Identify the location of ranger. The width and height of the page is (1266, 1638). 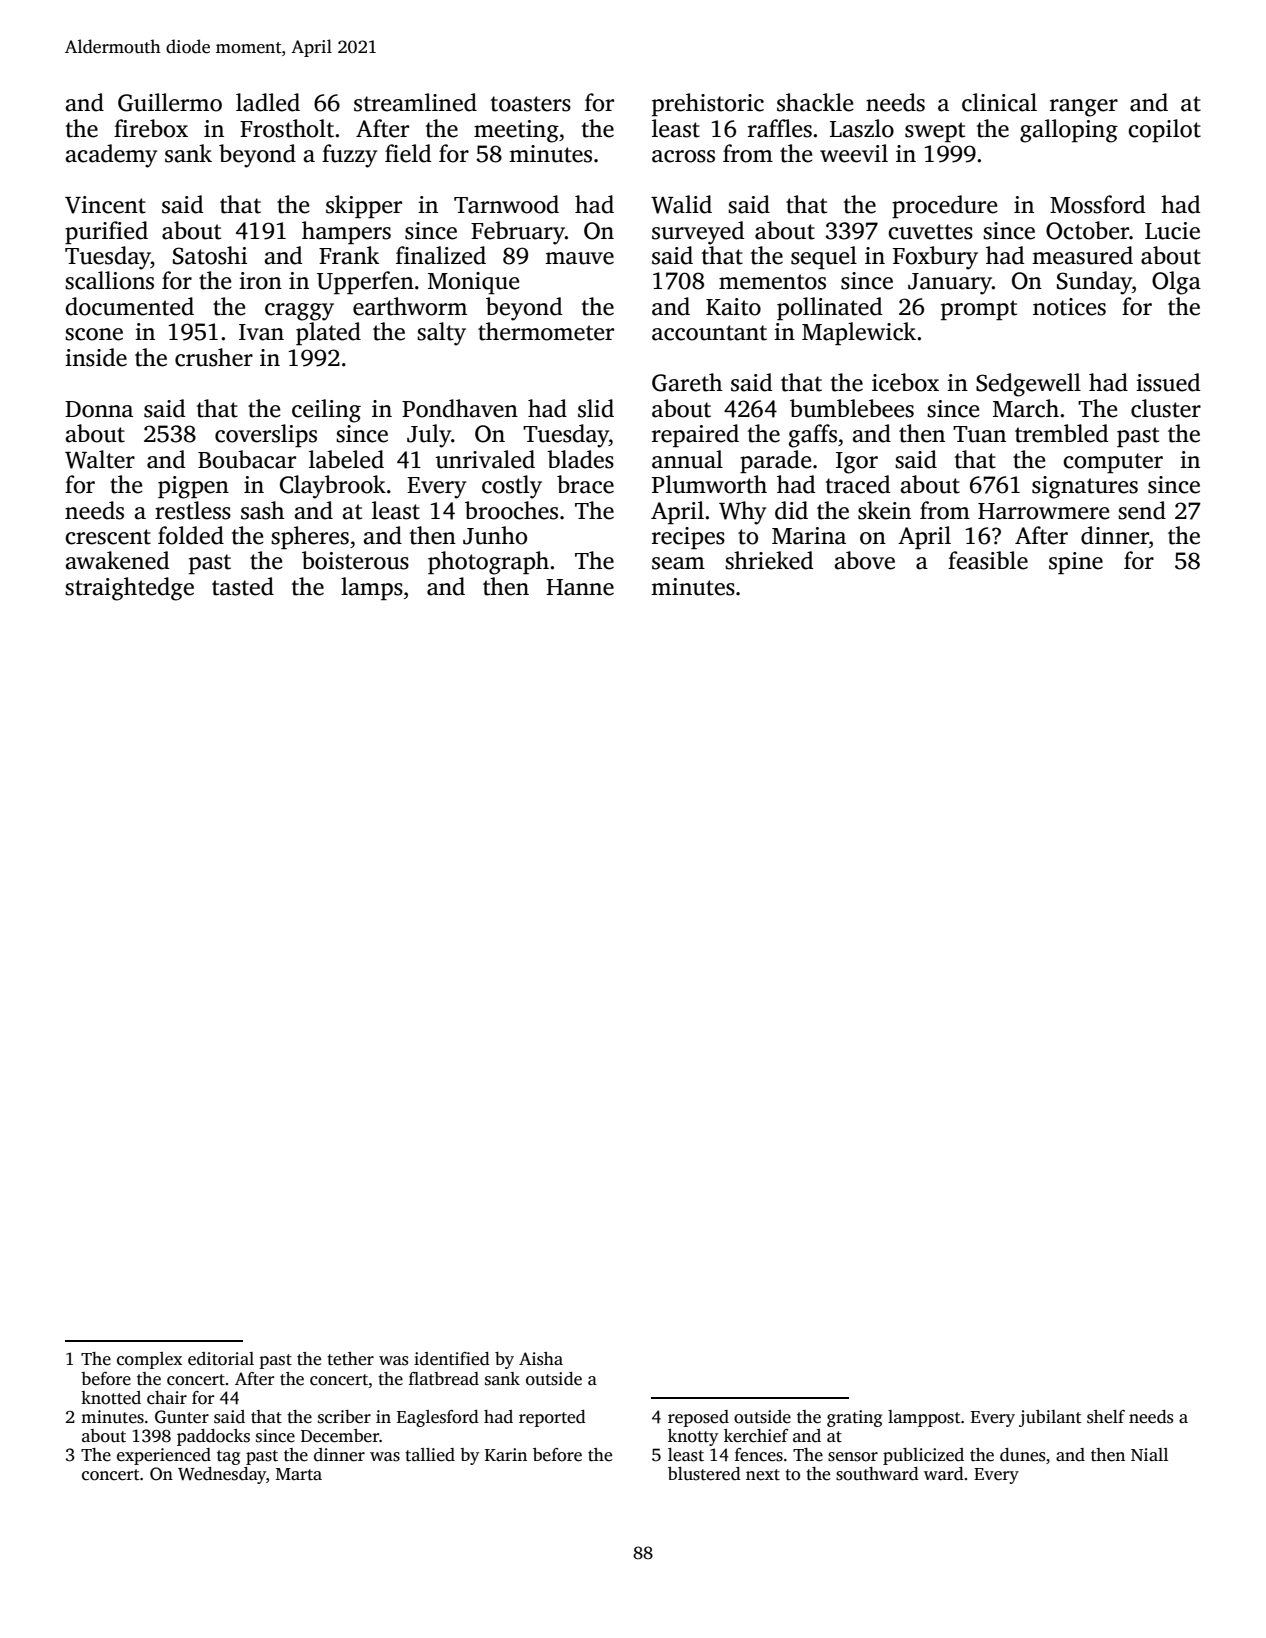
(1084, 108).
